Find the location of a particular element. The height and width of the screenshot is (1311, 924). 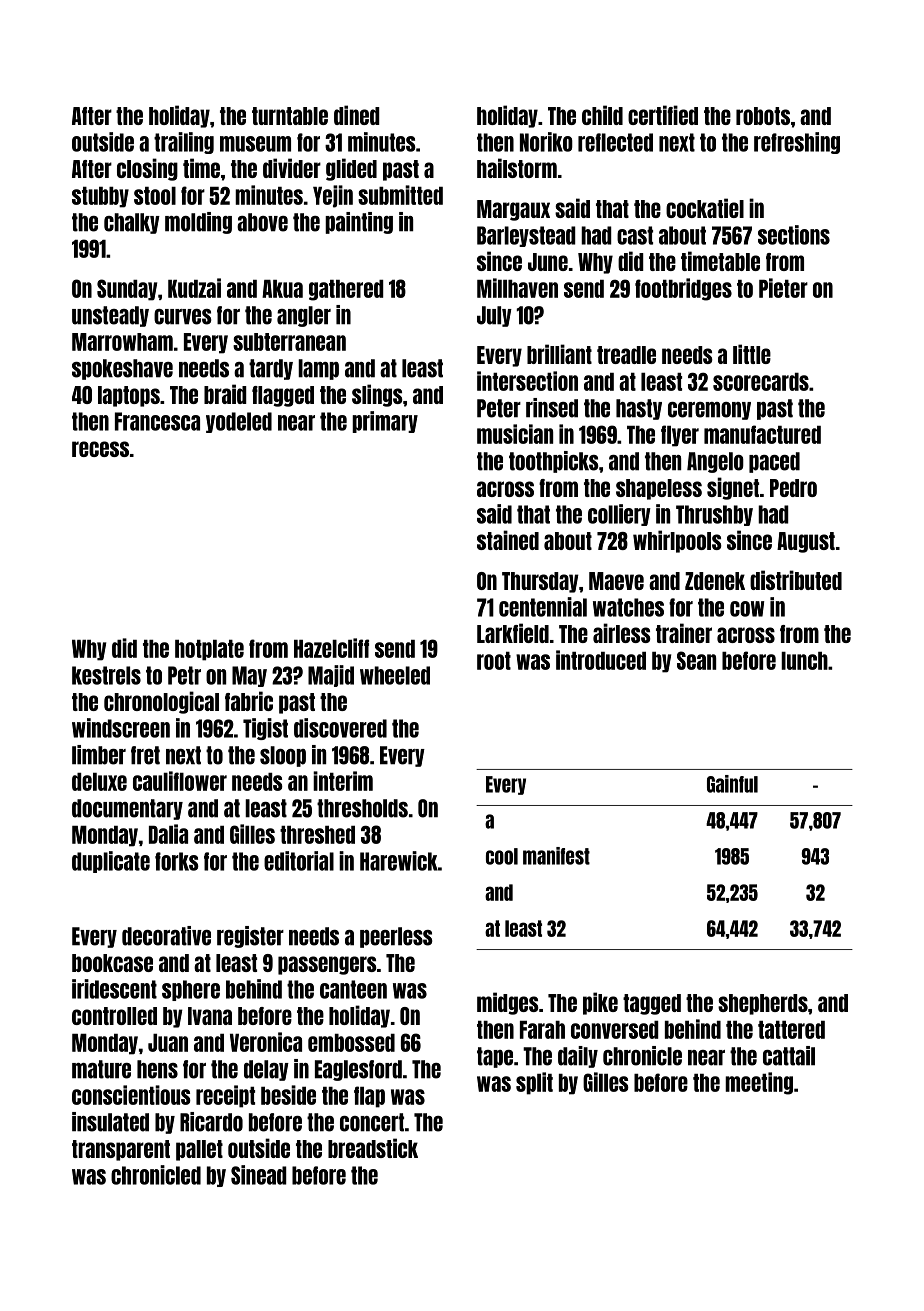

rinsed is located at coordinates (552, 408).
